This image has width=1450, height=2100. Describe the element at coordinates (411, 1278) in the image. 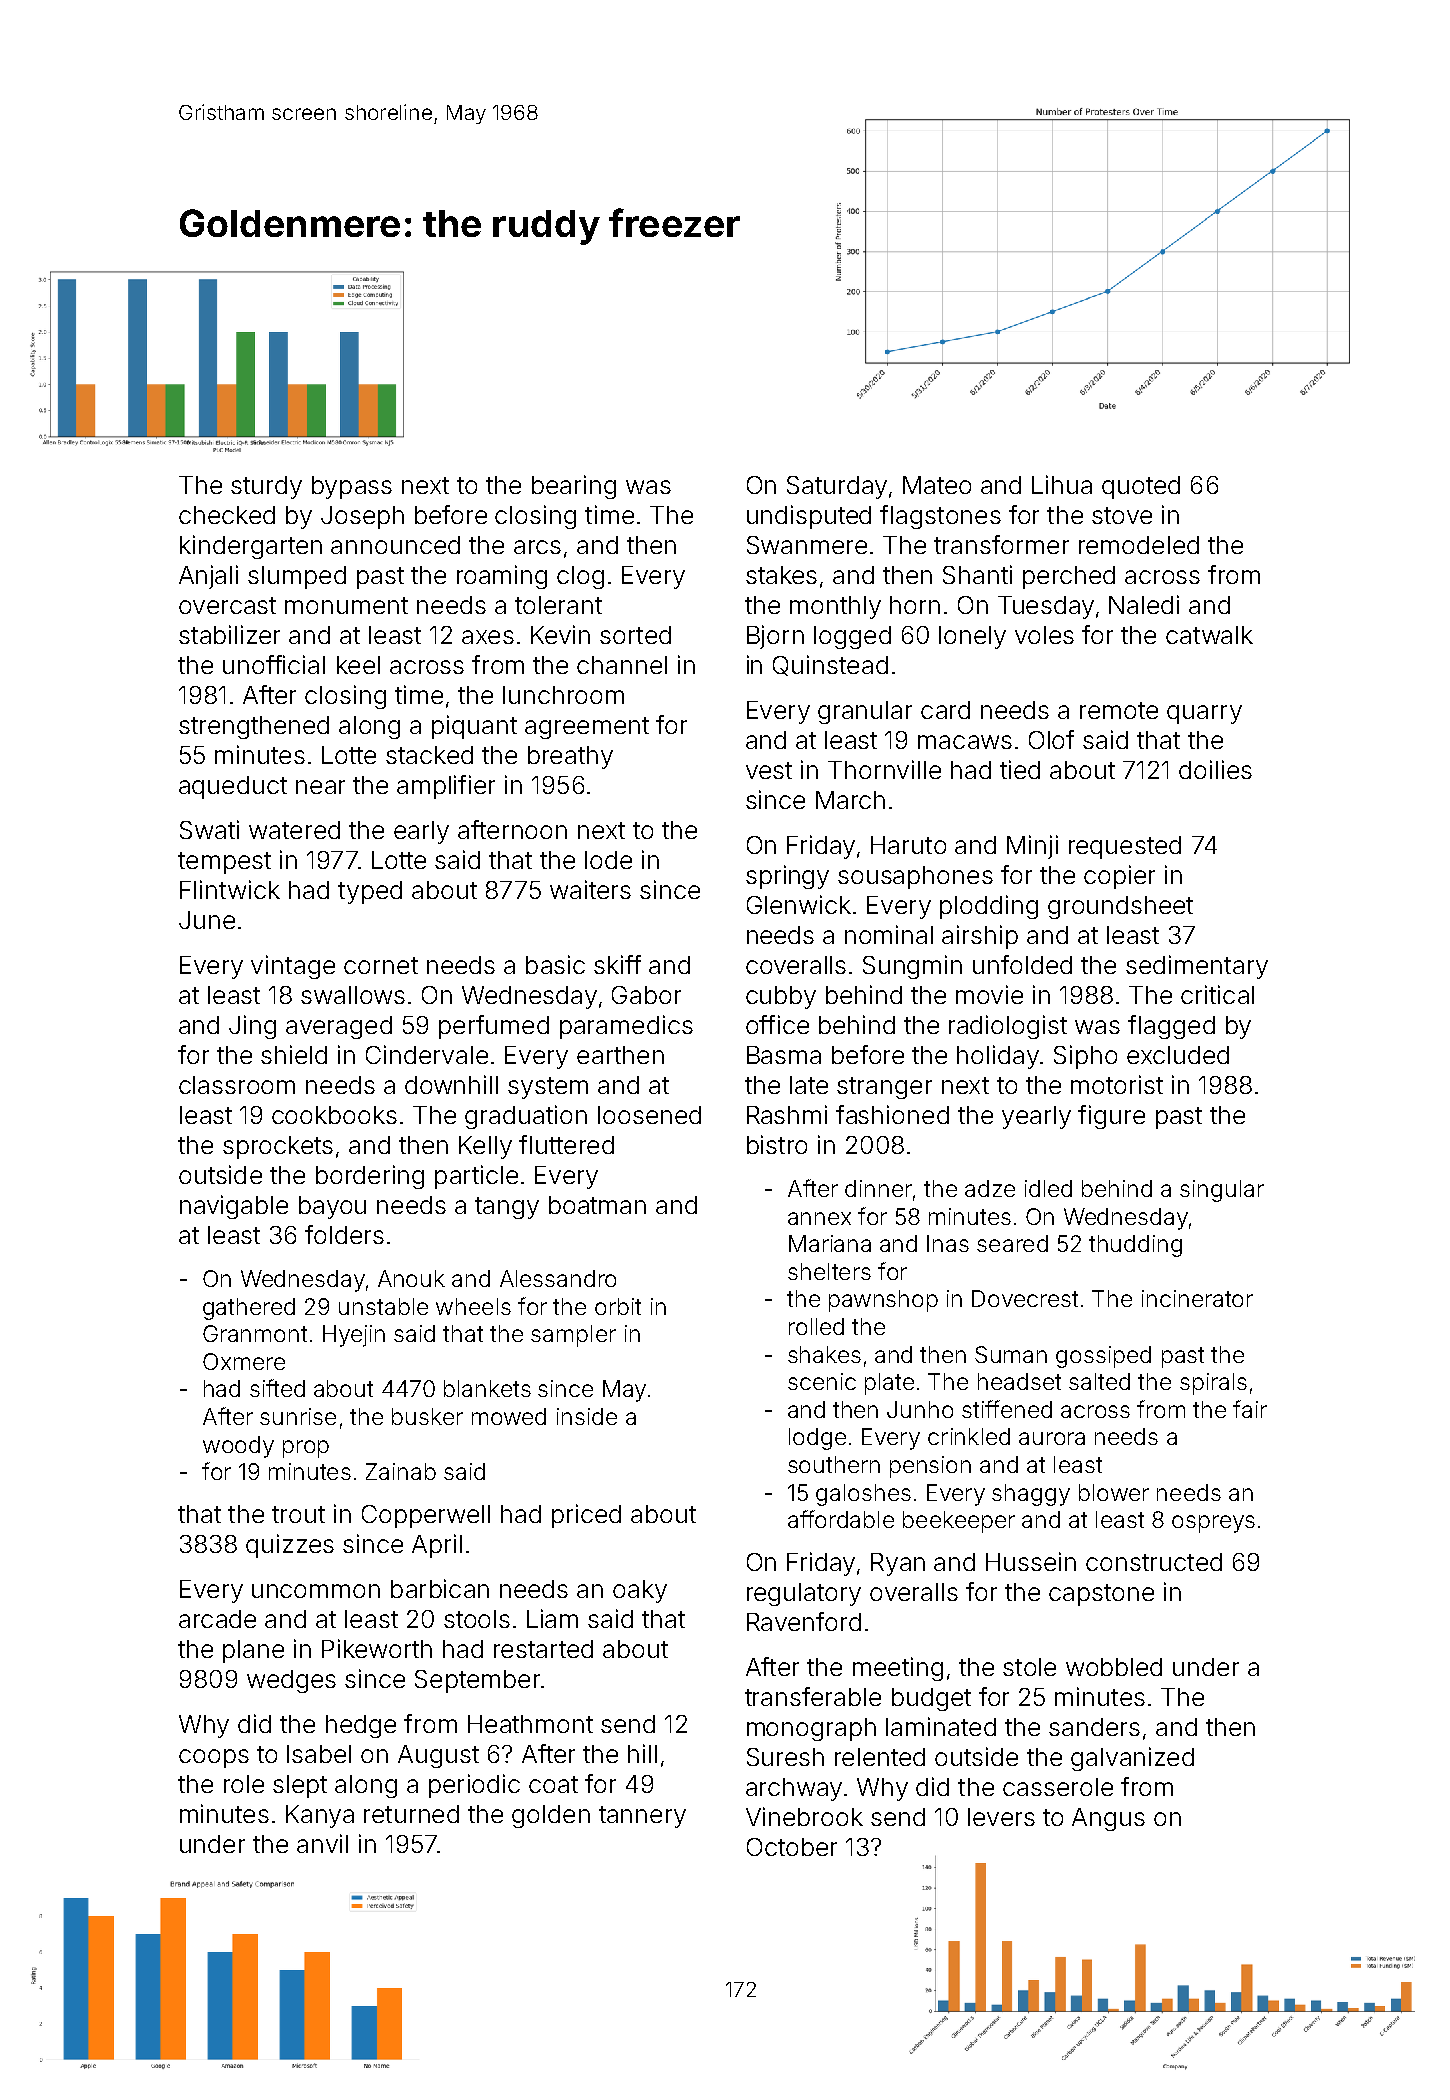

I see `Anouk` at that location.
